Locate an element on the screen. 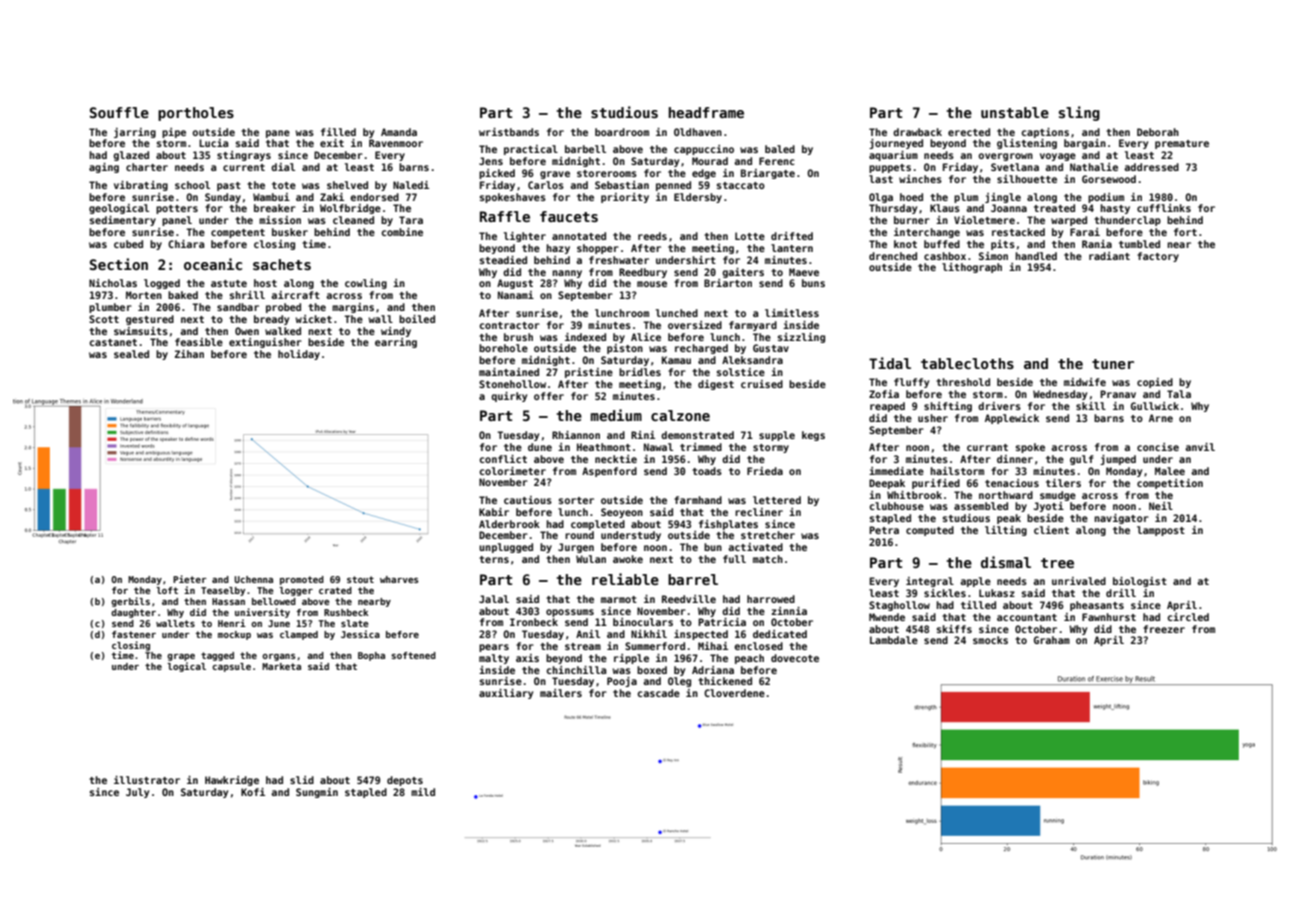  smocks is located at coordinates (990, 640).
